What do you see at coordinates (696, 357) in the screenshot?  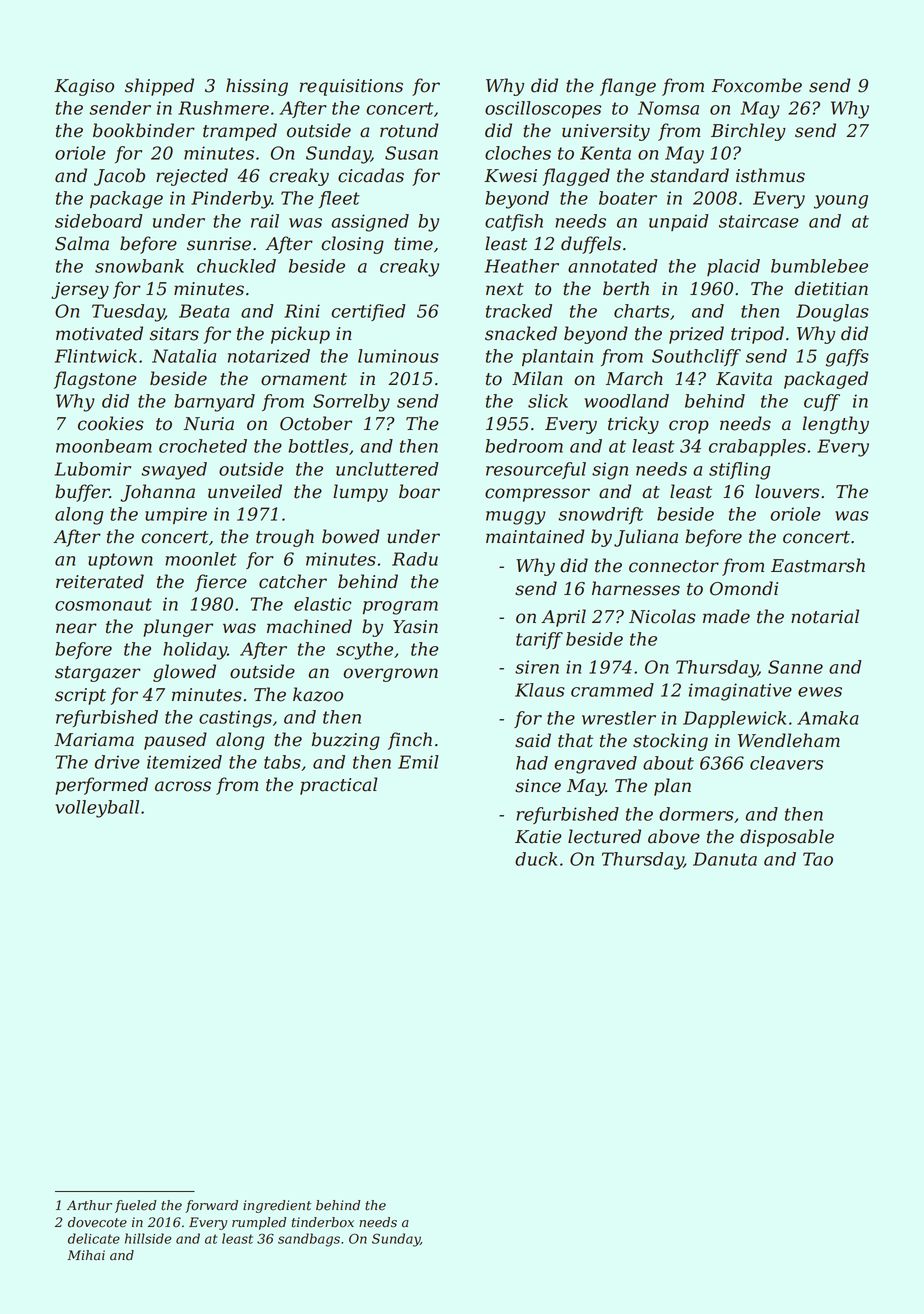 I see `Southcliff` at bounding box center [696, 357].
